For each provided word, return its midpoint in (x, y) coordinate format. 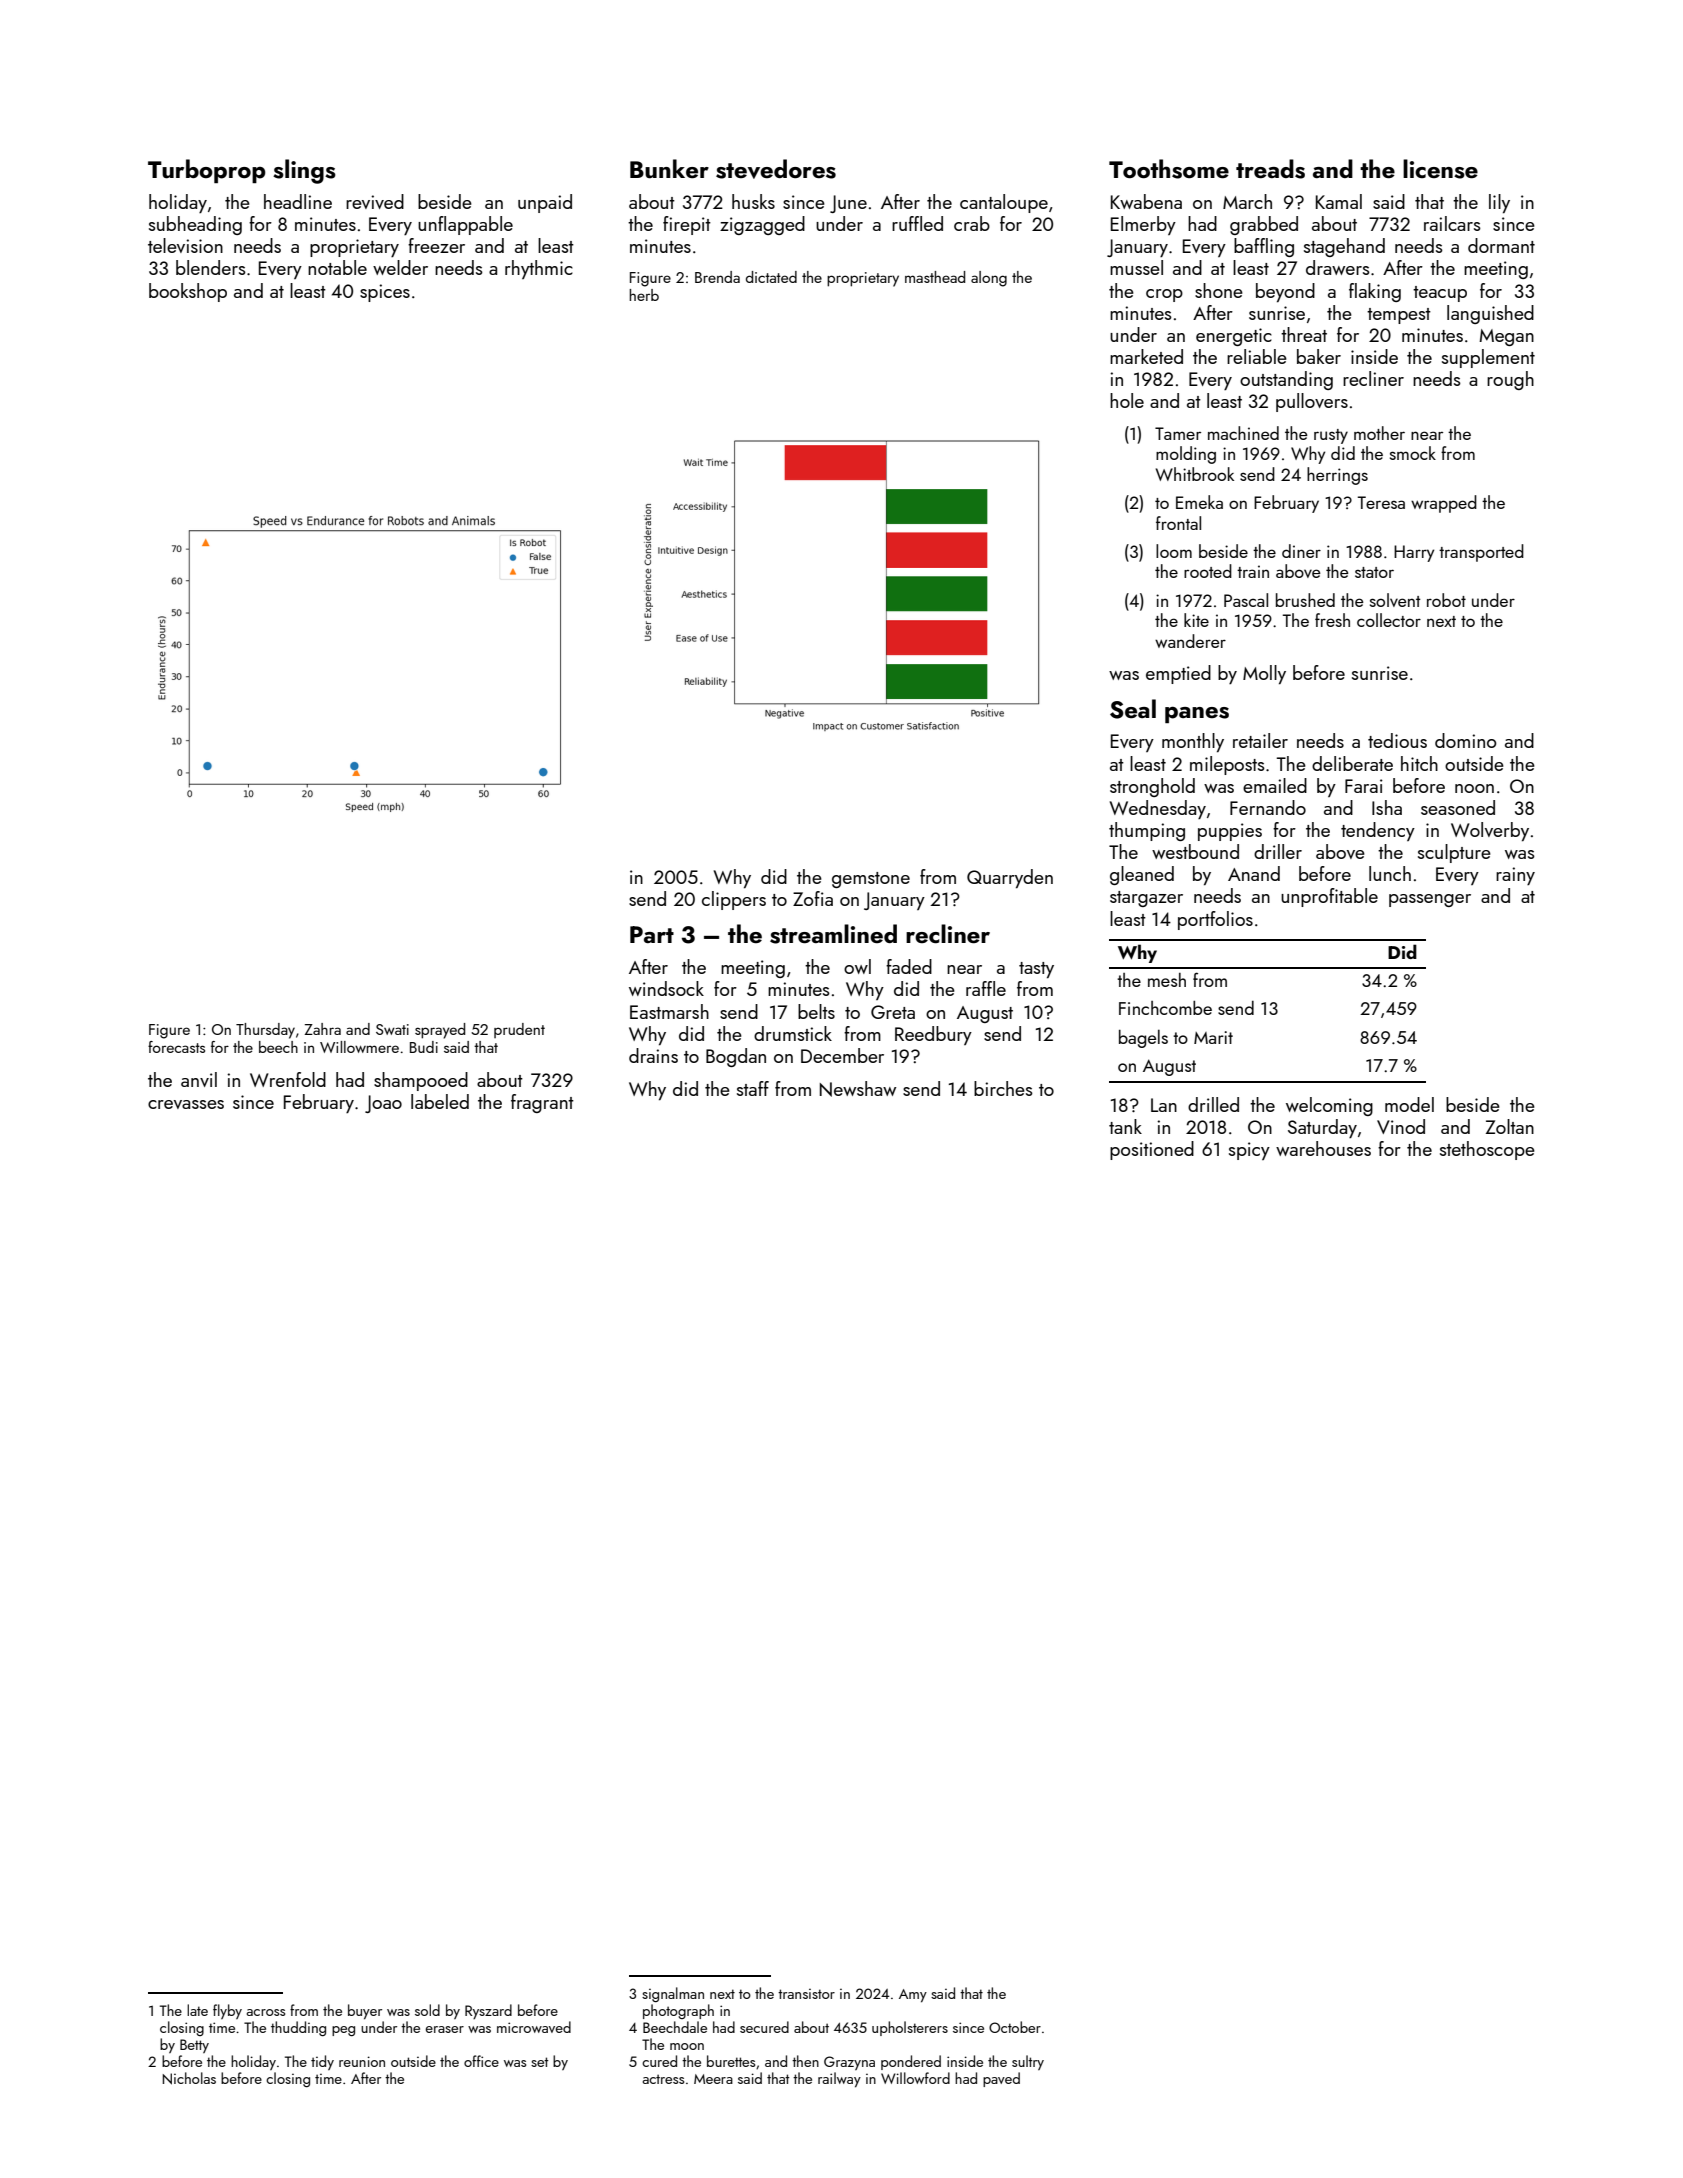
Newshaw (858, 1089)
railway (839, 2079)
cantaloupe (1004, 203)
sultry (1028, 2062)
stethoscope (1487, 1150)
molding (1186, 455)
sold (427, 2010)
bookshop (188, 292)
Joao (383, 1104)
